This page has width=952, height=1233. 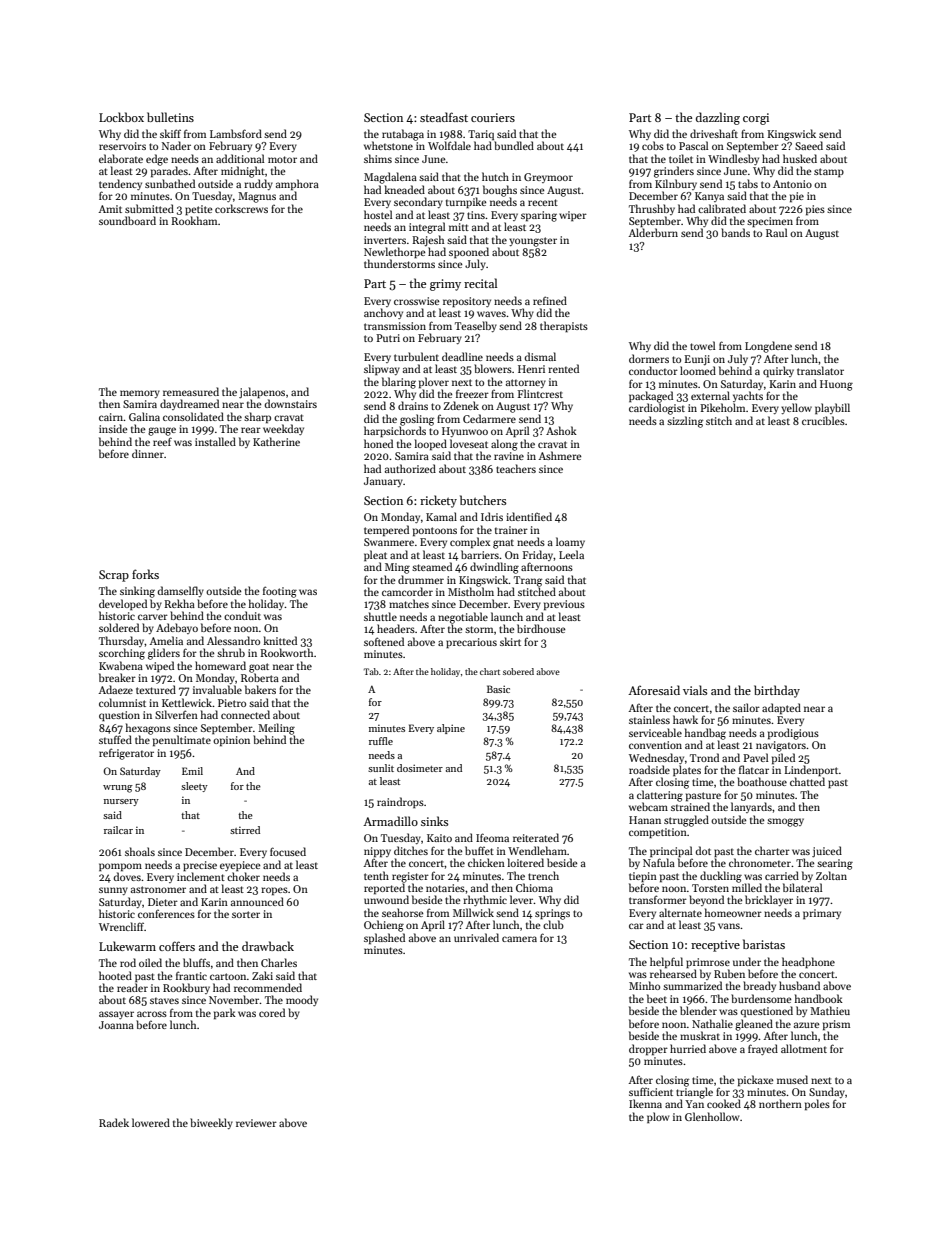 What do you see at coordinates (685, 422) in the page?
I see `sizzling` at bounding box center [685, 422].
